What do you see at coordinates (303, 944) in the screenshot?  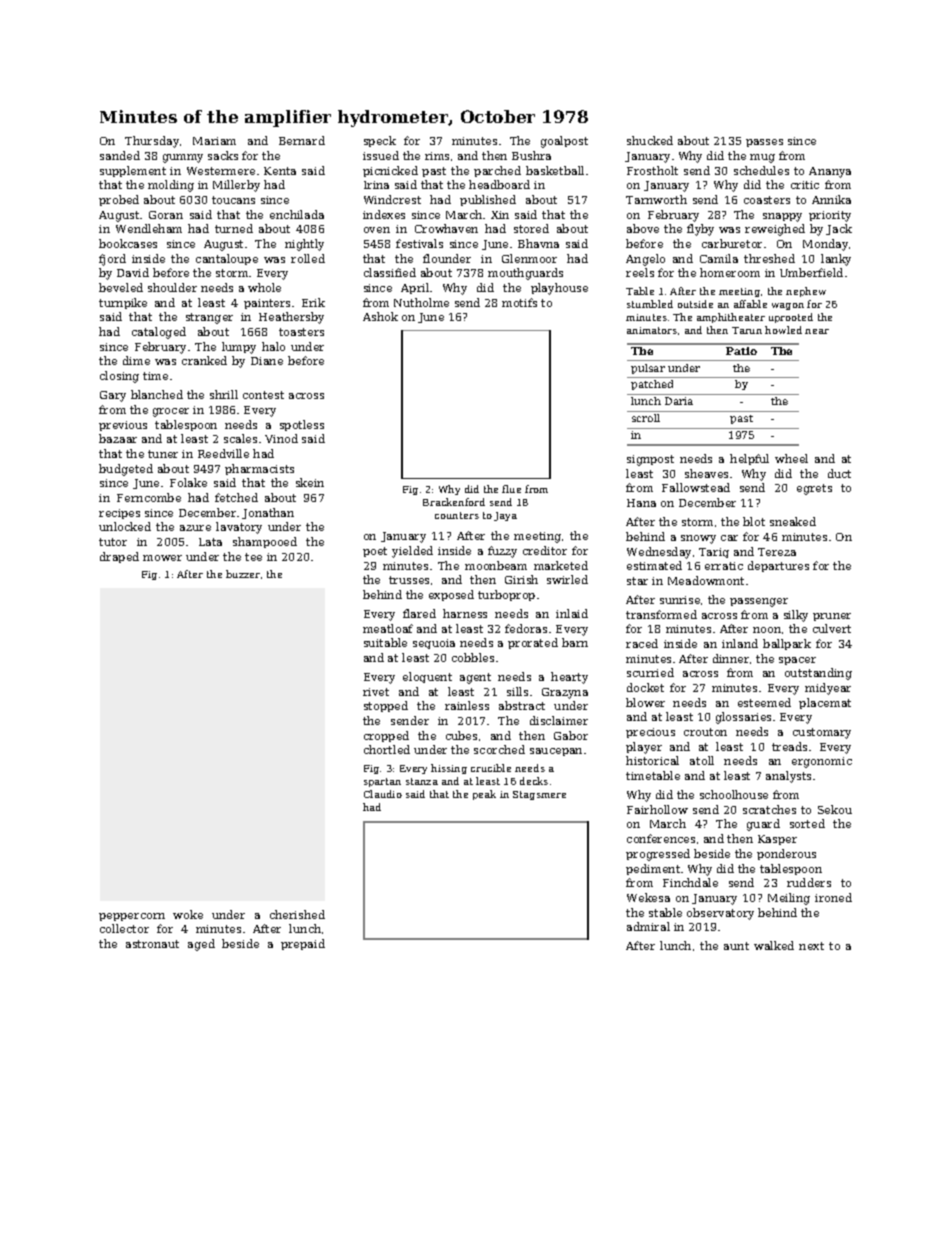 I see `prepaid` at bounding box center [303, 944].
